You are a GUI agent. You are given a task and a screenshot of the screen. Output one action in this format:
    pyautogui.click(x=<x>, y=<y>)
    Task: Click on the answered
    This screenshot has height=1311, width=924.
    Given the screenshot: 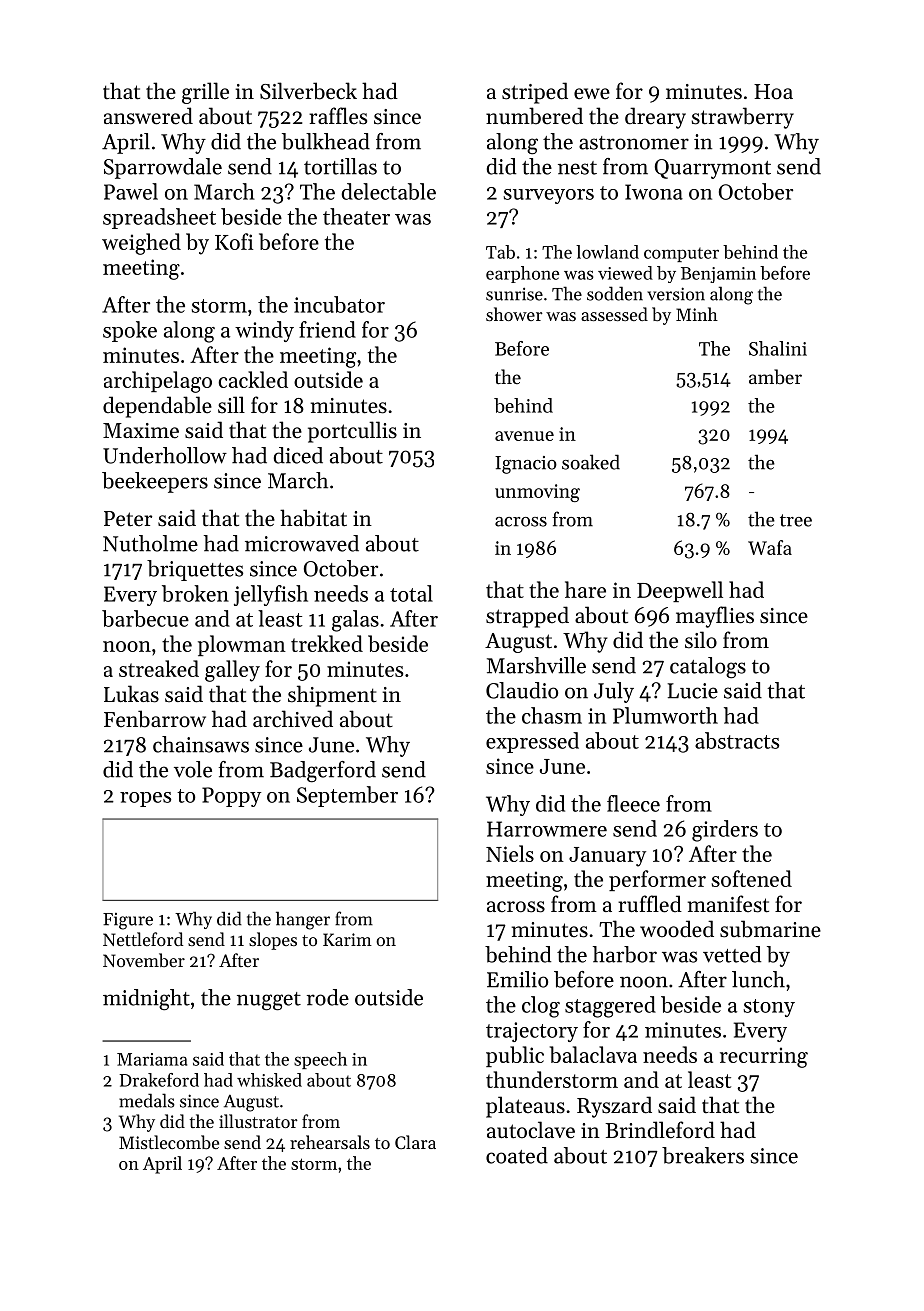 What is the action you would take?
    pyautogui.click(x=148, y=116)
